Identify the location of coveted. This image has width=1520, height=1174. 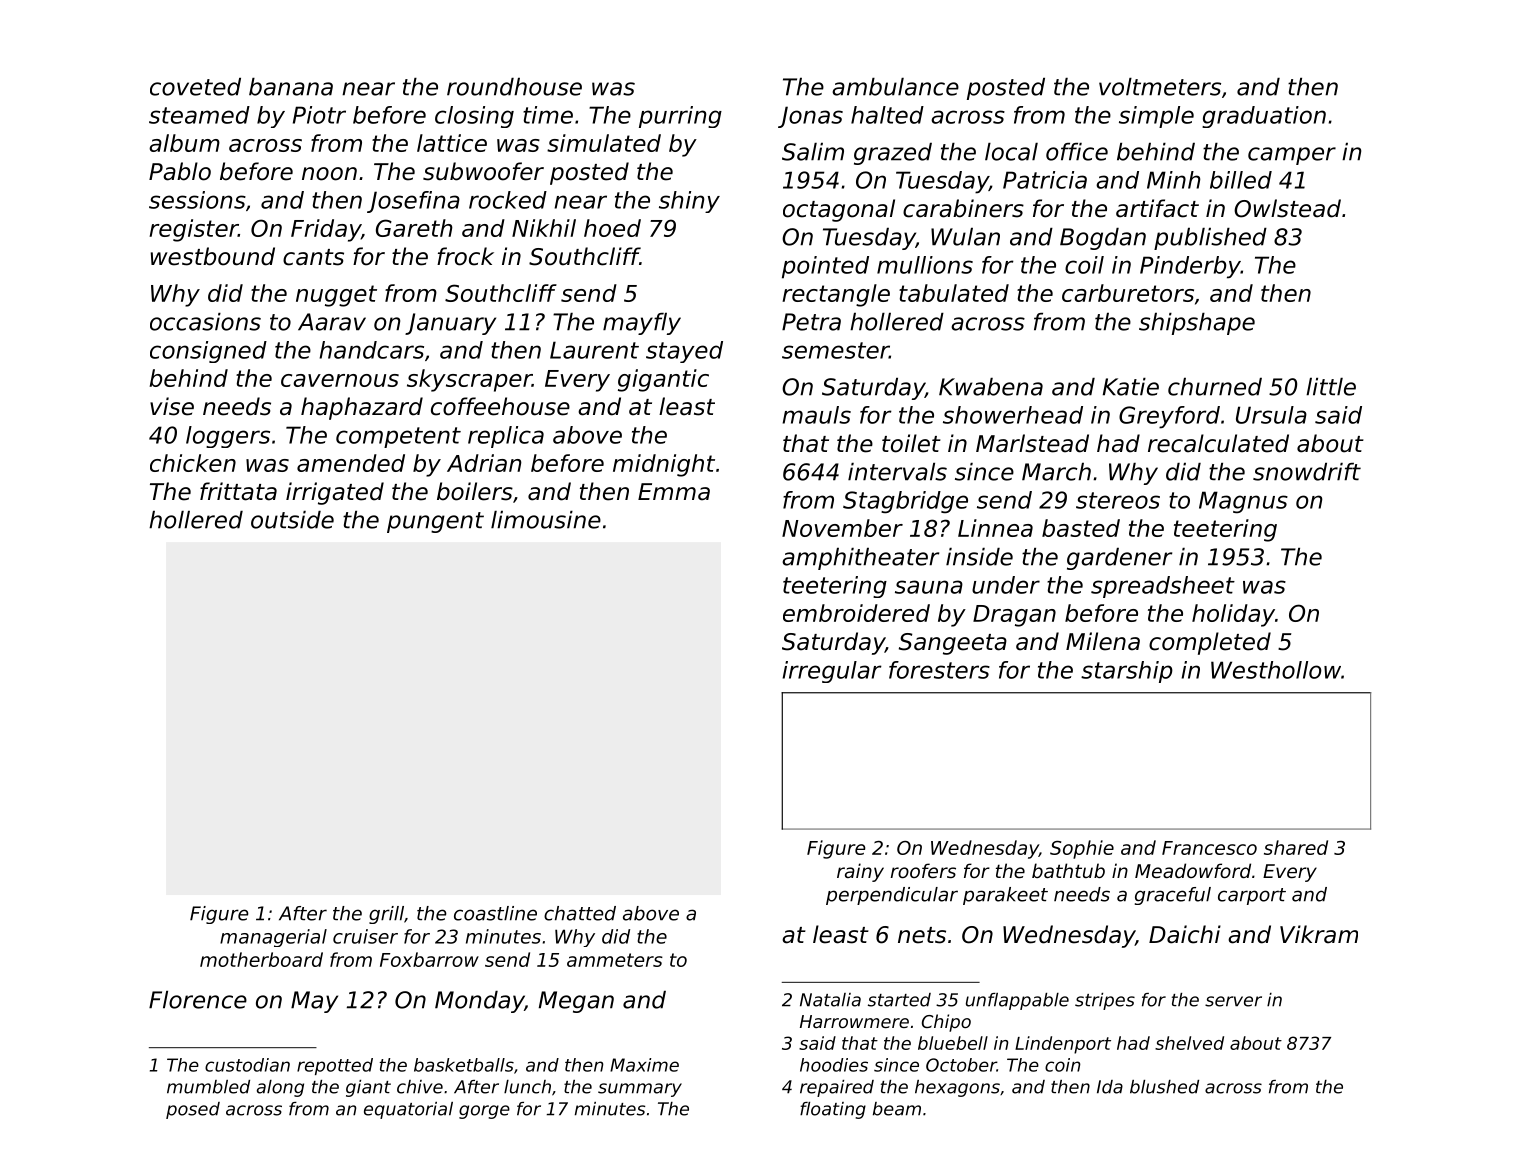
(195, 87).
